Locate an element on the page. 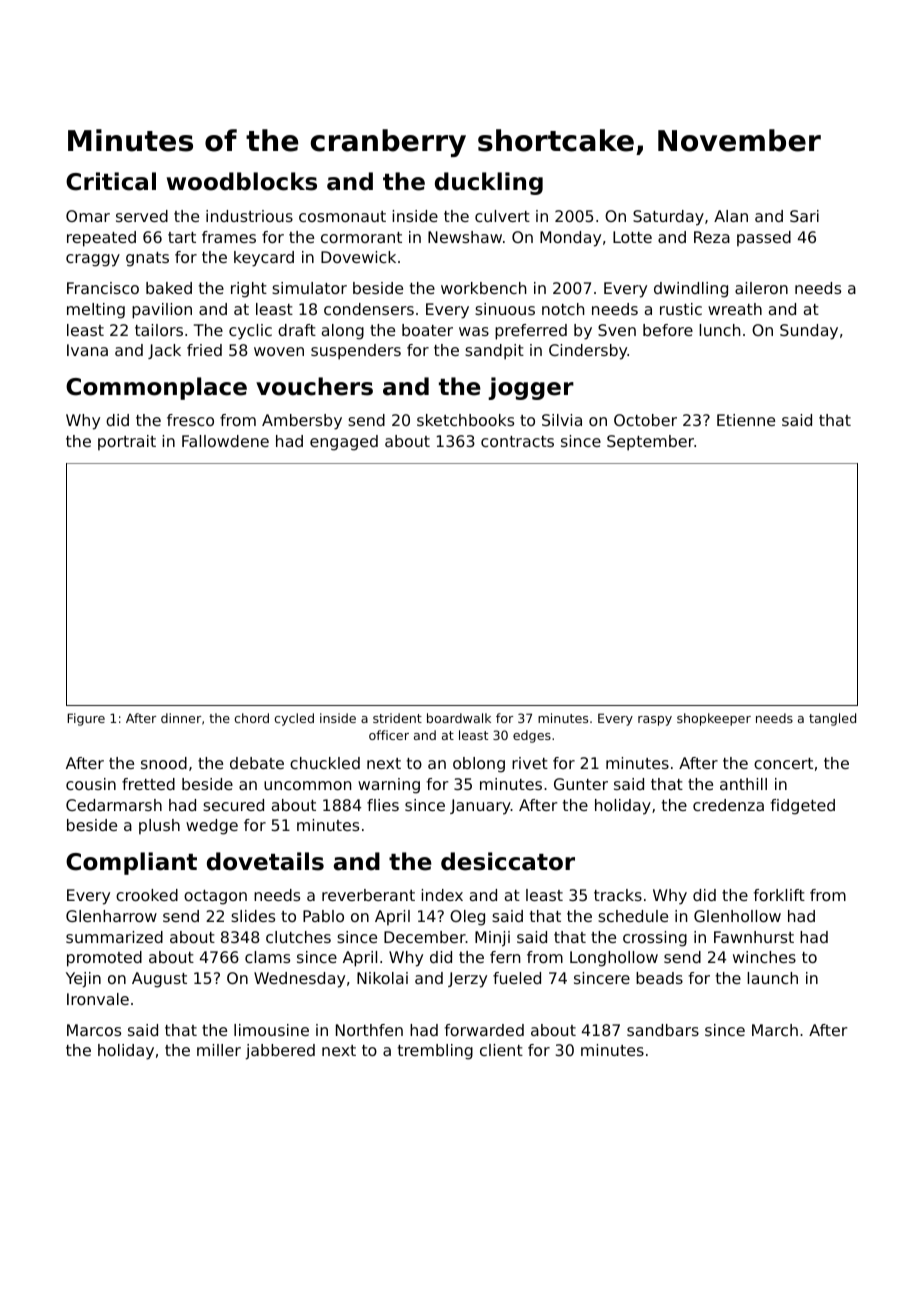  Sunday is located at coordinates (809, 332).
